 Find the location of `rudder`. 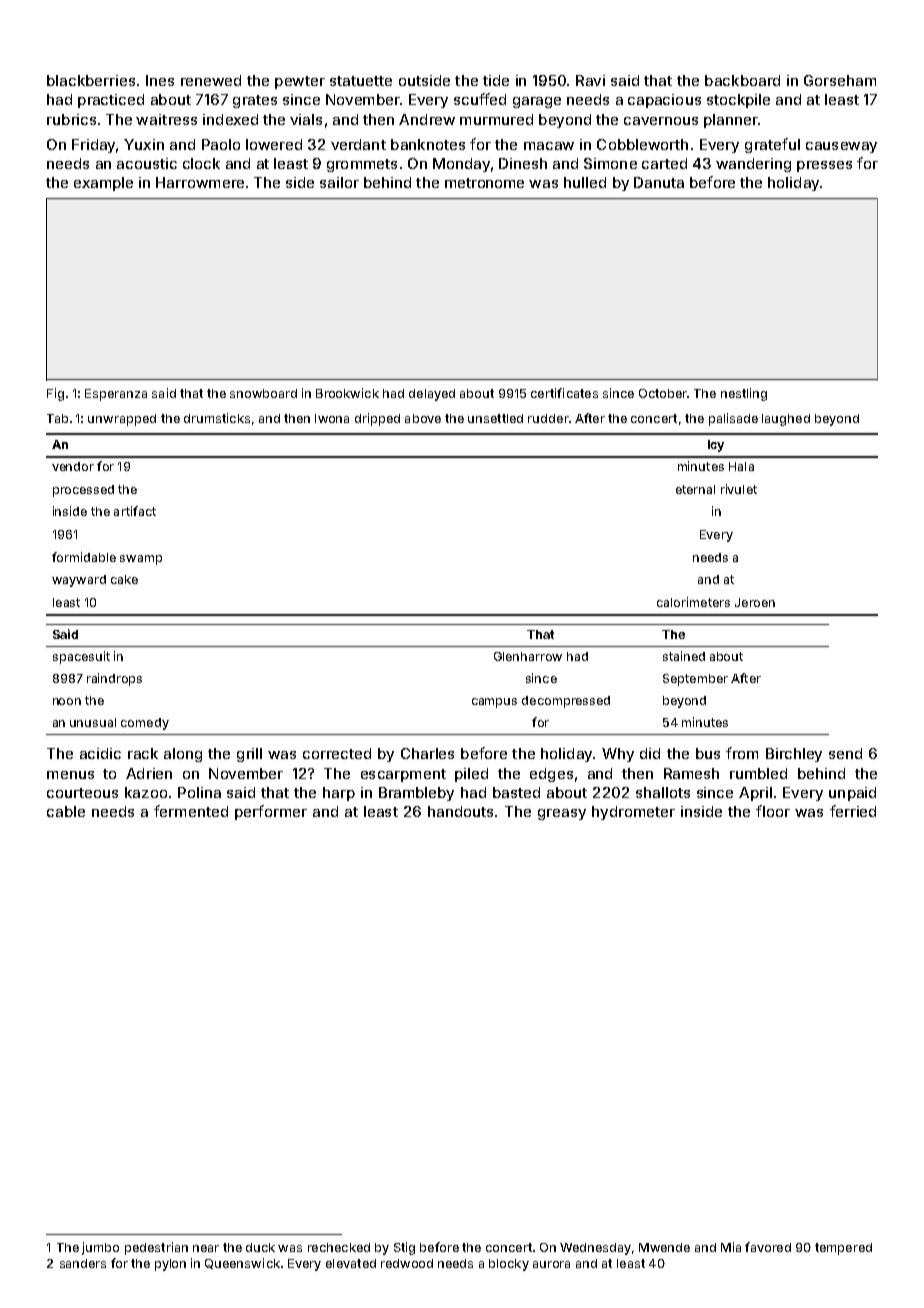

rudder is located at coordinates (548, 418).
